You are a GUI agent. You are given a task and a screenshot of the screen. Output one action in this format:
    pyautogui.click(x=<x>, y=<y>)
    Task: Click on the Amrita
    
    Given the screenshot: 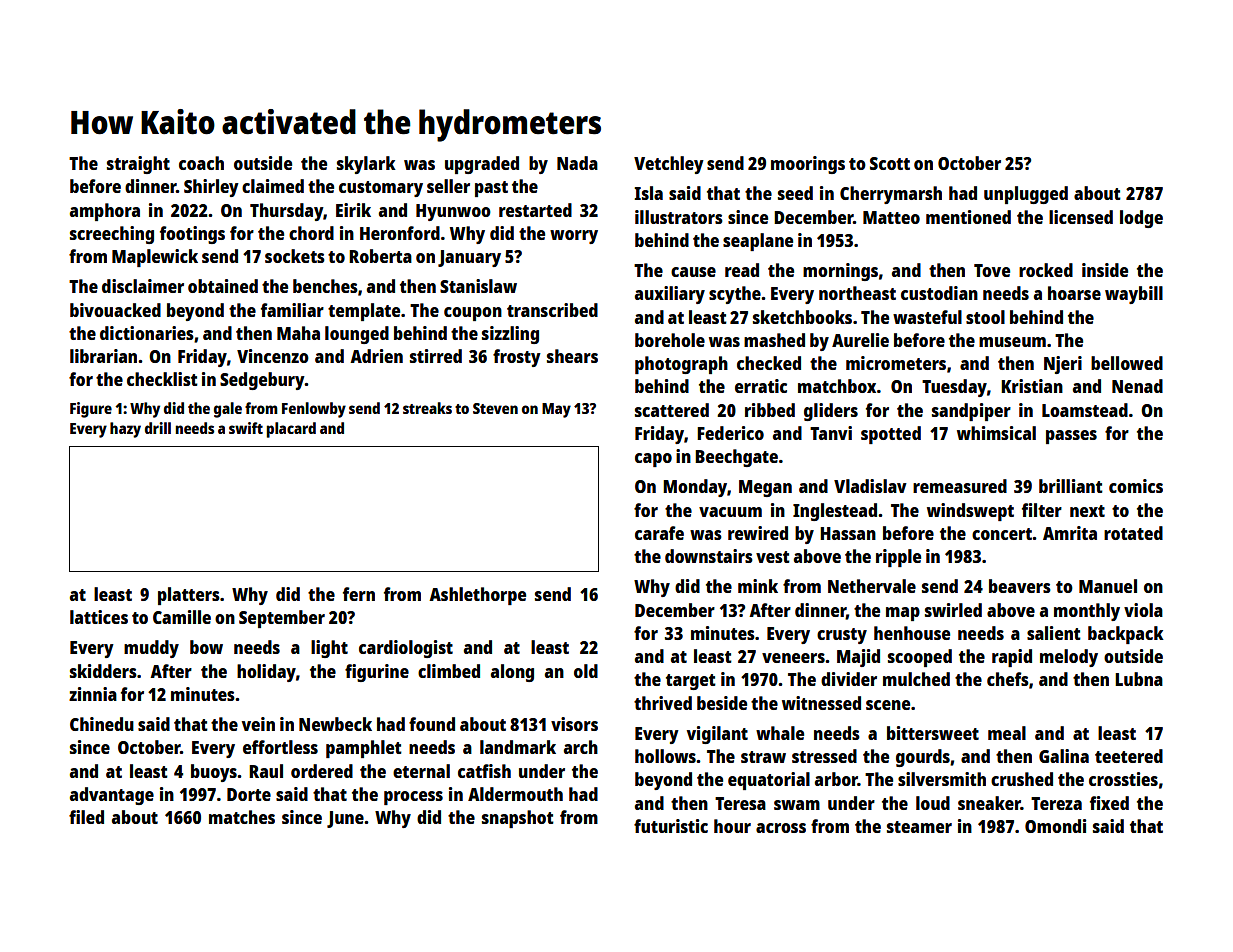 What is the action you would take?
    pyautogui.click(x=1070, y=533)
